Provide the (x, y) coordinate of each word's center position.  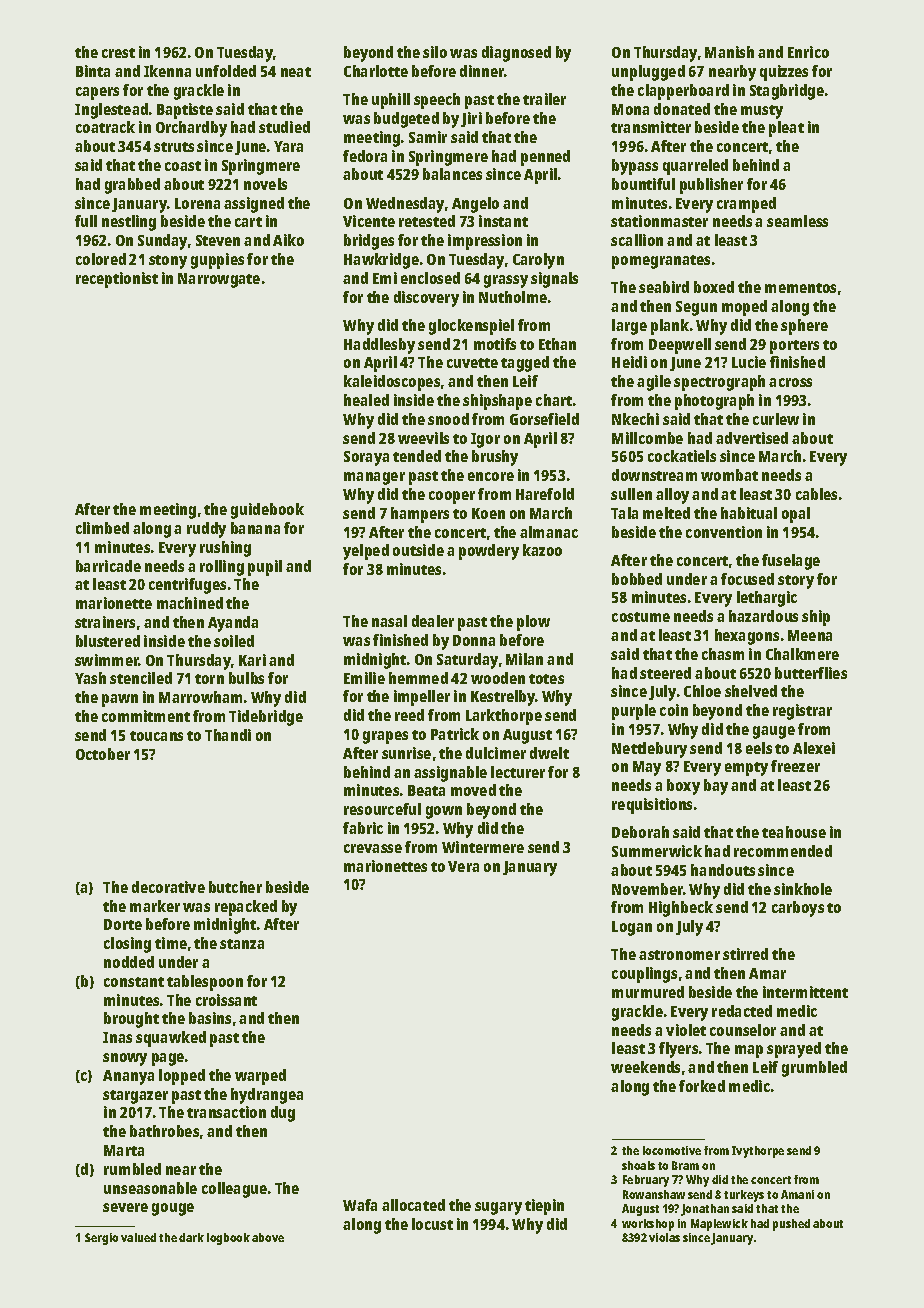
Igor (485, 440)
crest (118, 53)
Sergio (101, 1239)
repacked (246, 908)
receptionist (117, 280)
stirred (745, 954)
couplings (644, 975)
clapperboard (683, 92)
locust (432, 1224)
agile (654, 383)
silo (435, 52)
